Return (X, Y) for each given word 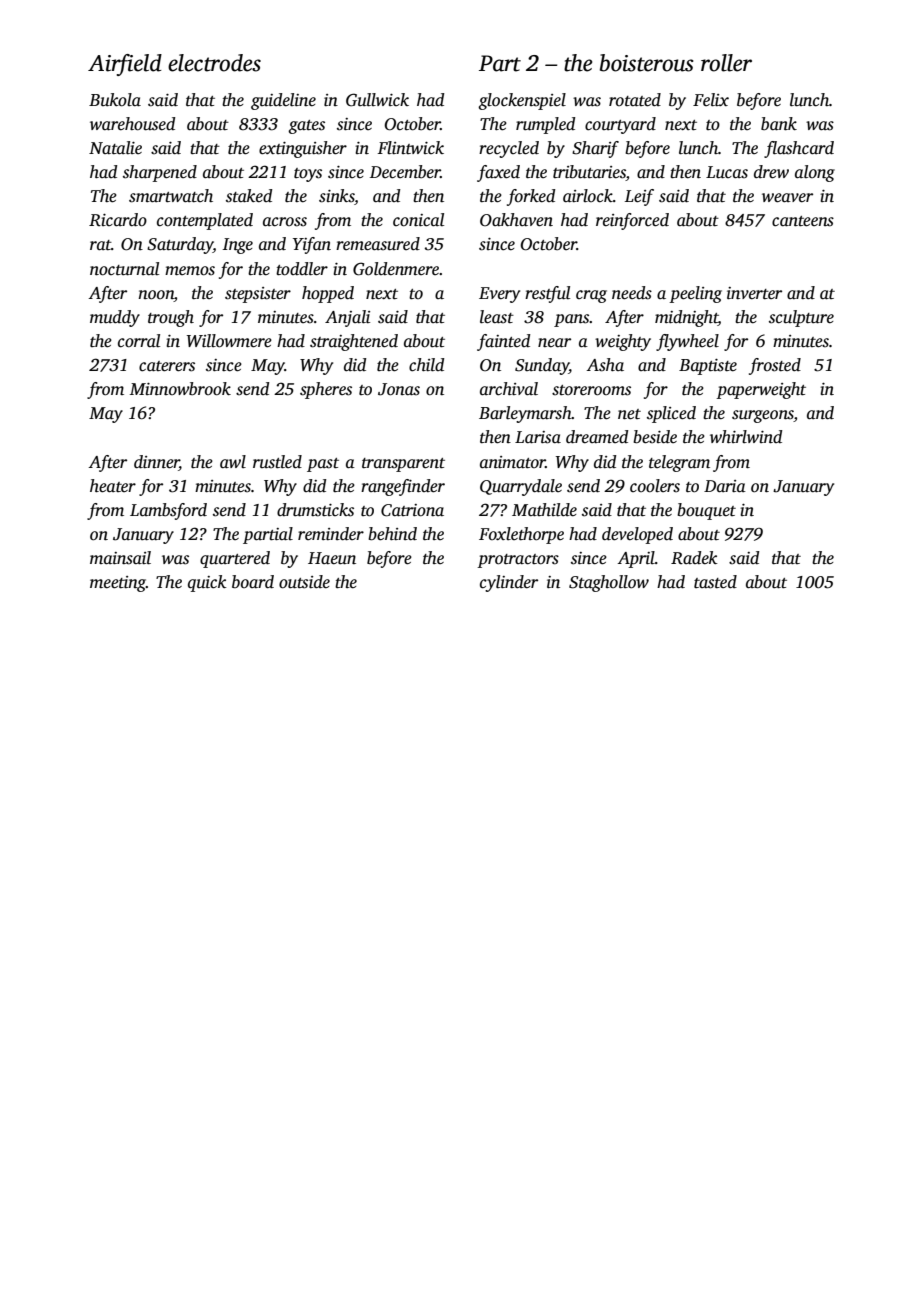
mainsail (120, 558)
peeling (695, 294)
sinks (337, 197)
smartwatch (171, 196)
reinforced (632, 221)
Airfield (125, 65)
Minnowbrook (180, 389)
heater (113, 486)
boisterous (647, 63)
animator (513, 462)
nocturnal (124, 269)
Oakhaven (516, 220)
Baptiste (708, 367)
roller (726, 63)
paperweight (761, 390)
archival (509, 389)
